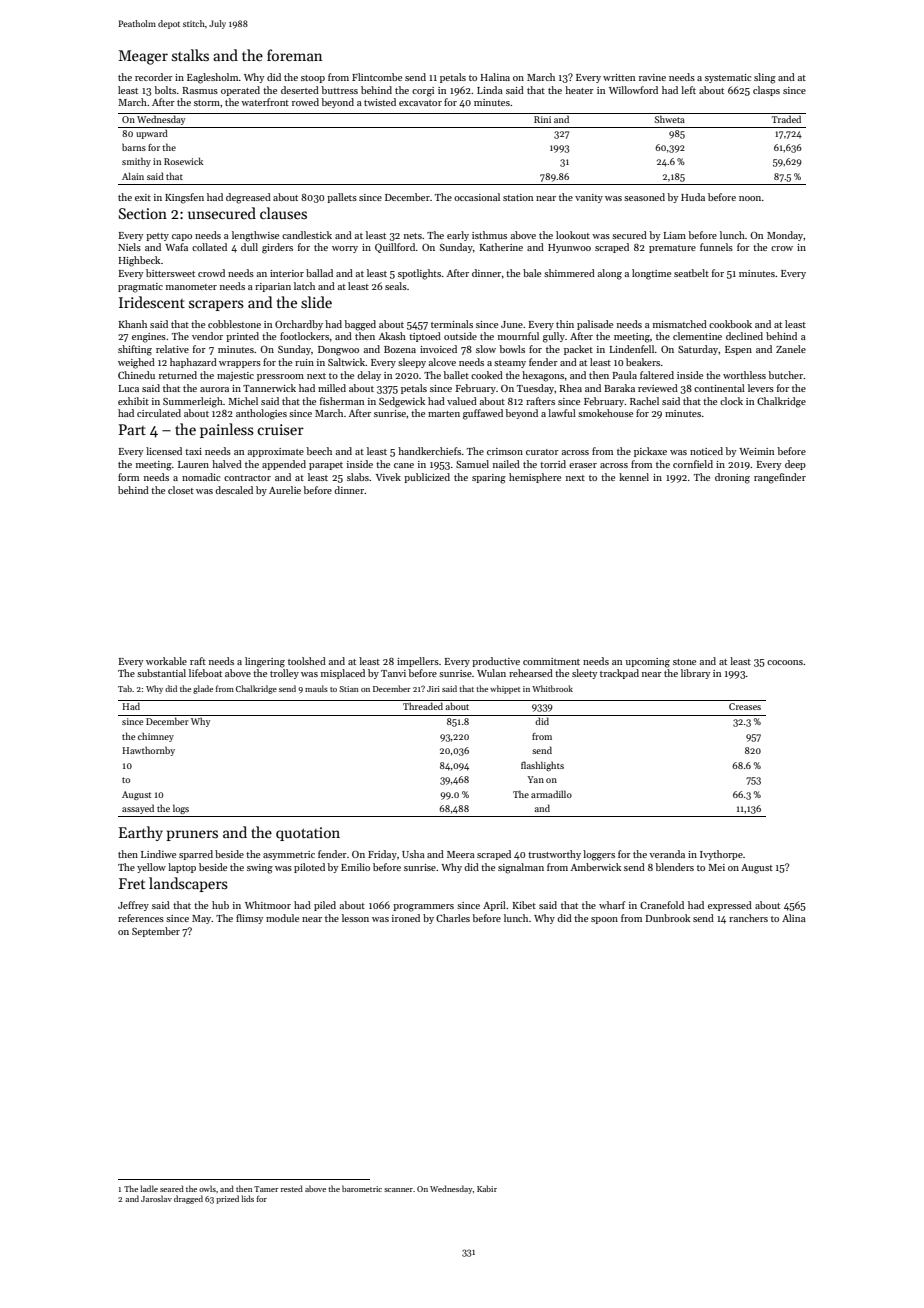  I want to click on dragged, so click(188, 1199).
